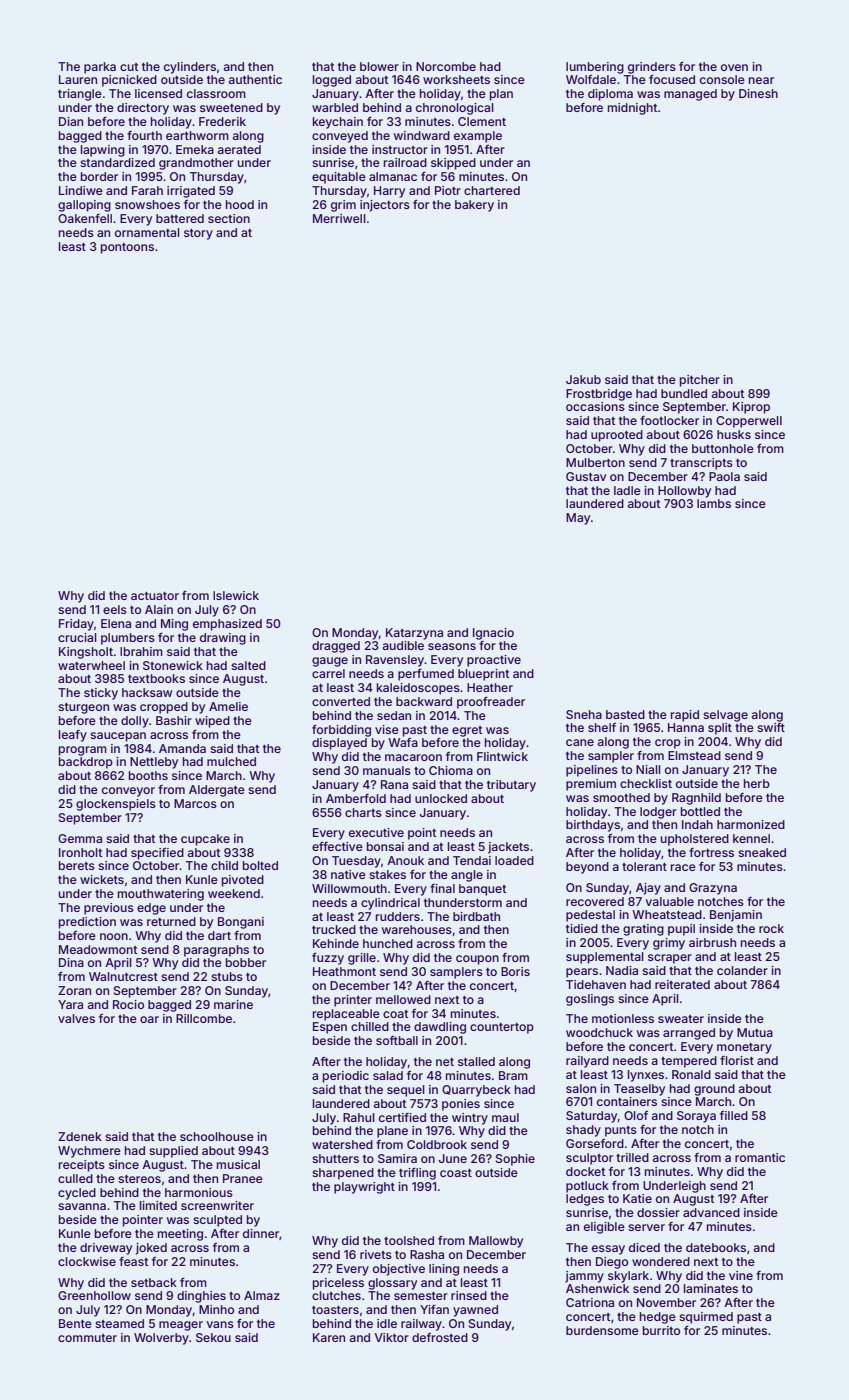 The width and height of the screenshot is (849, 1400). What do you see at coordinates (213, 1337) in the screenshot?
I see `Sekou` at bounding box center [213, 1337].
